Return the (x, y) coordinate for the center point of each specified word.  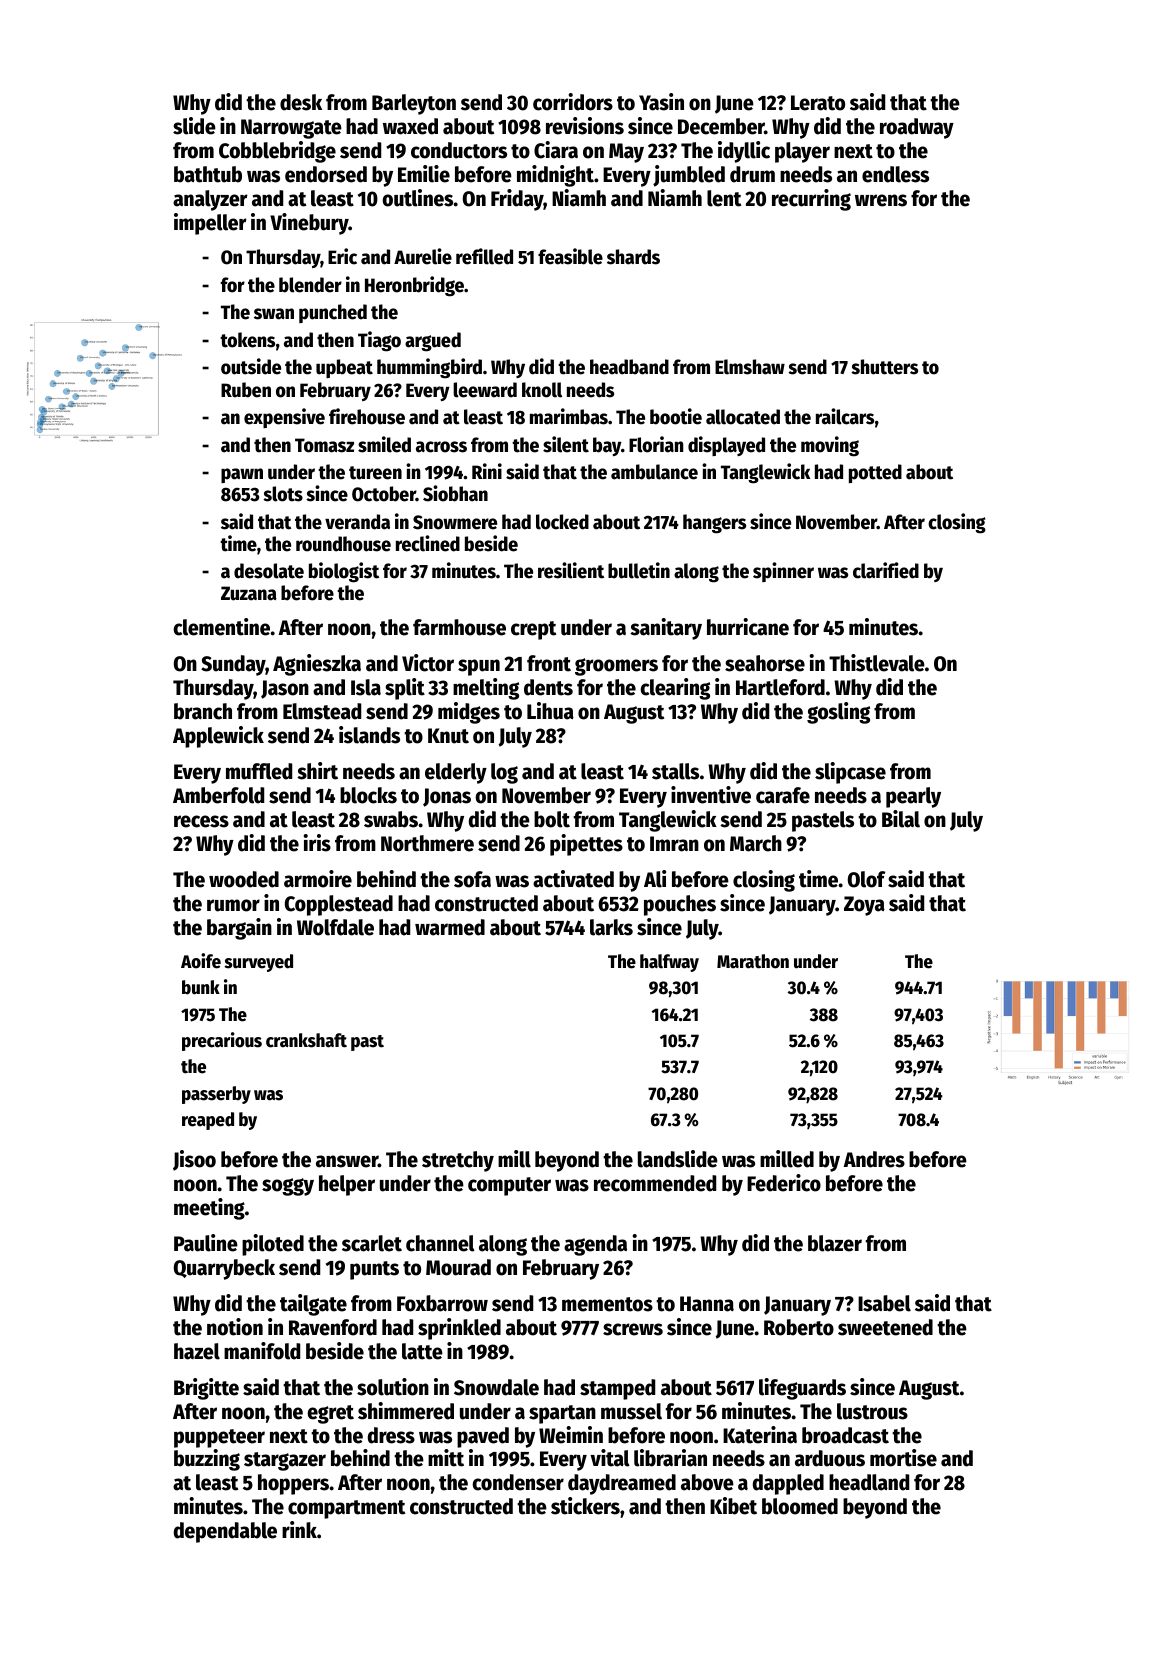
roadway (917, 128)
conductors (459, 150)
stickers (585, 1506)
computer (509, 1186)
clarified (886, 570)
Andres (874, 1159)
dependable (225, 1532)
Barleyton (414, 104)
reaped (208, 1121)
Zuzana (249, 593)
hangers (714, 524)
